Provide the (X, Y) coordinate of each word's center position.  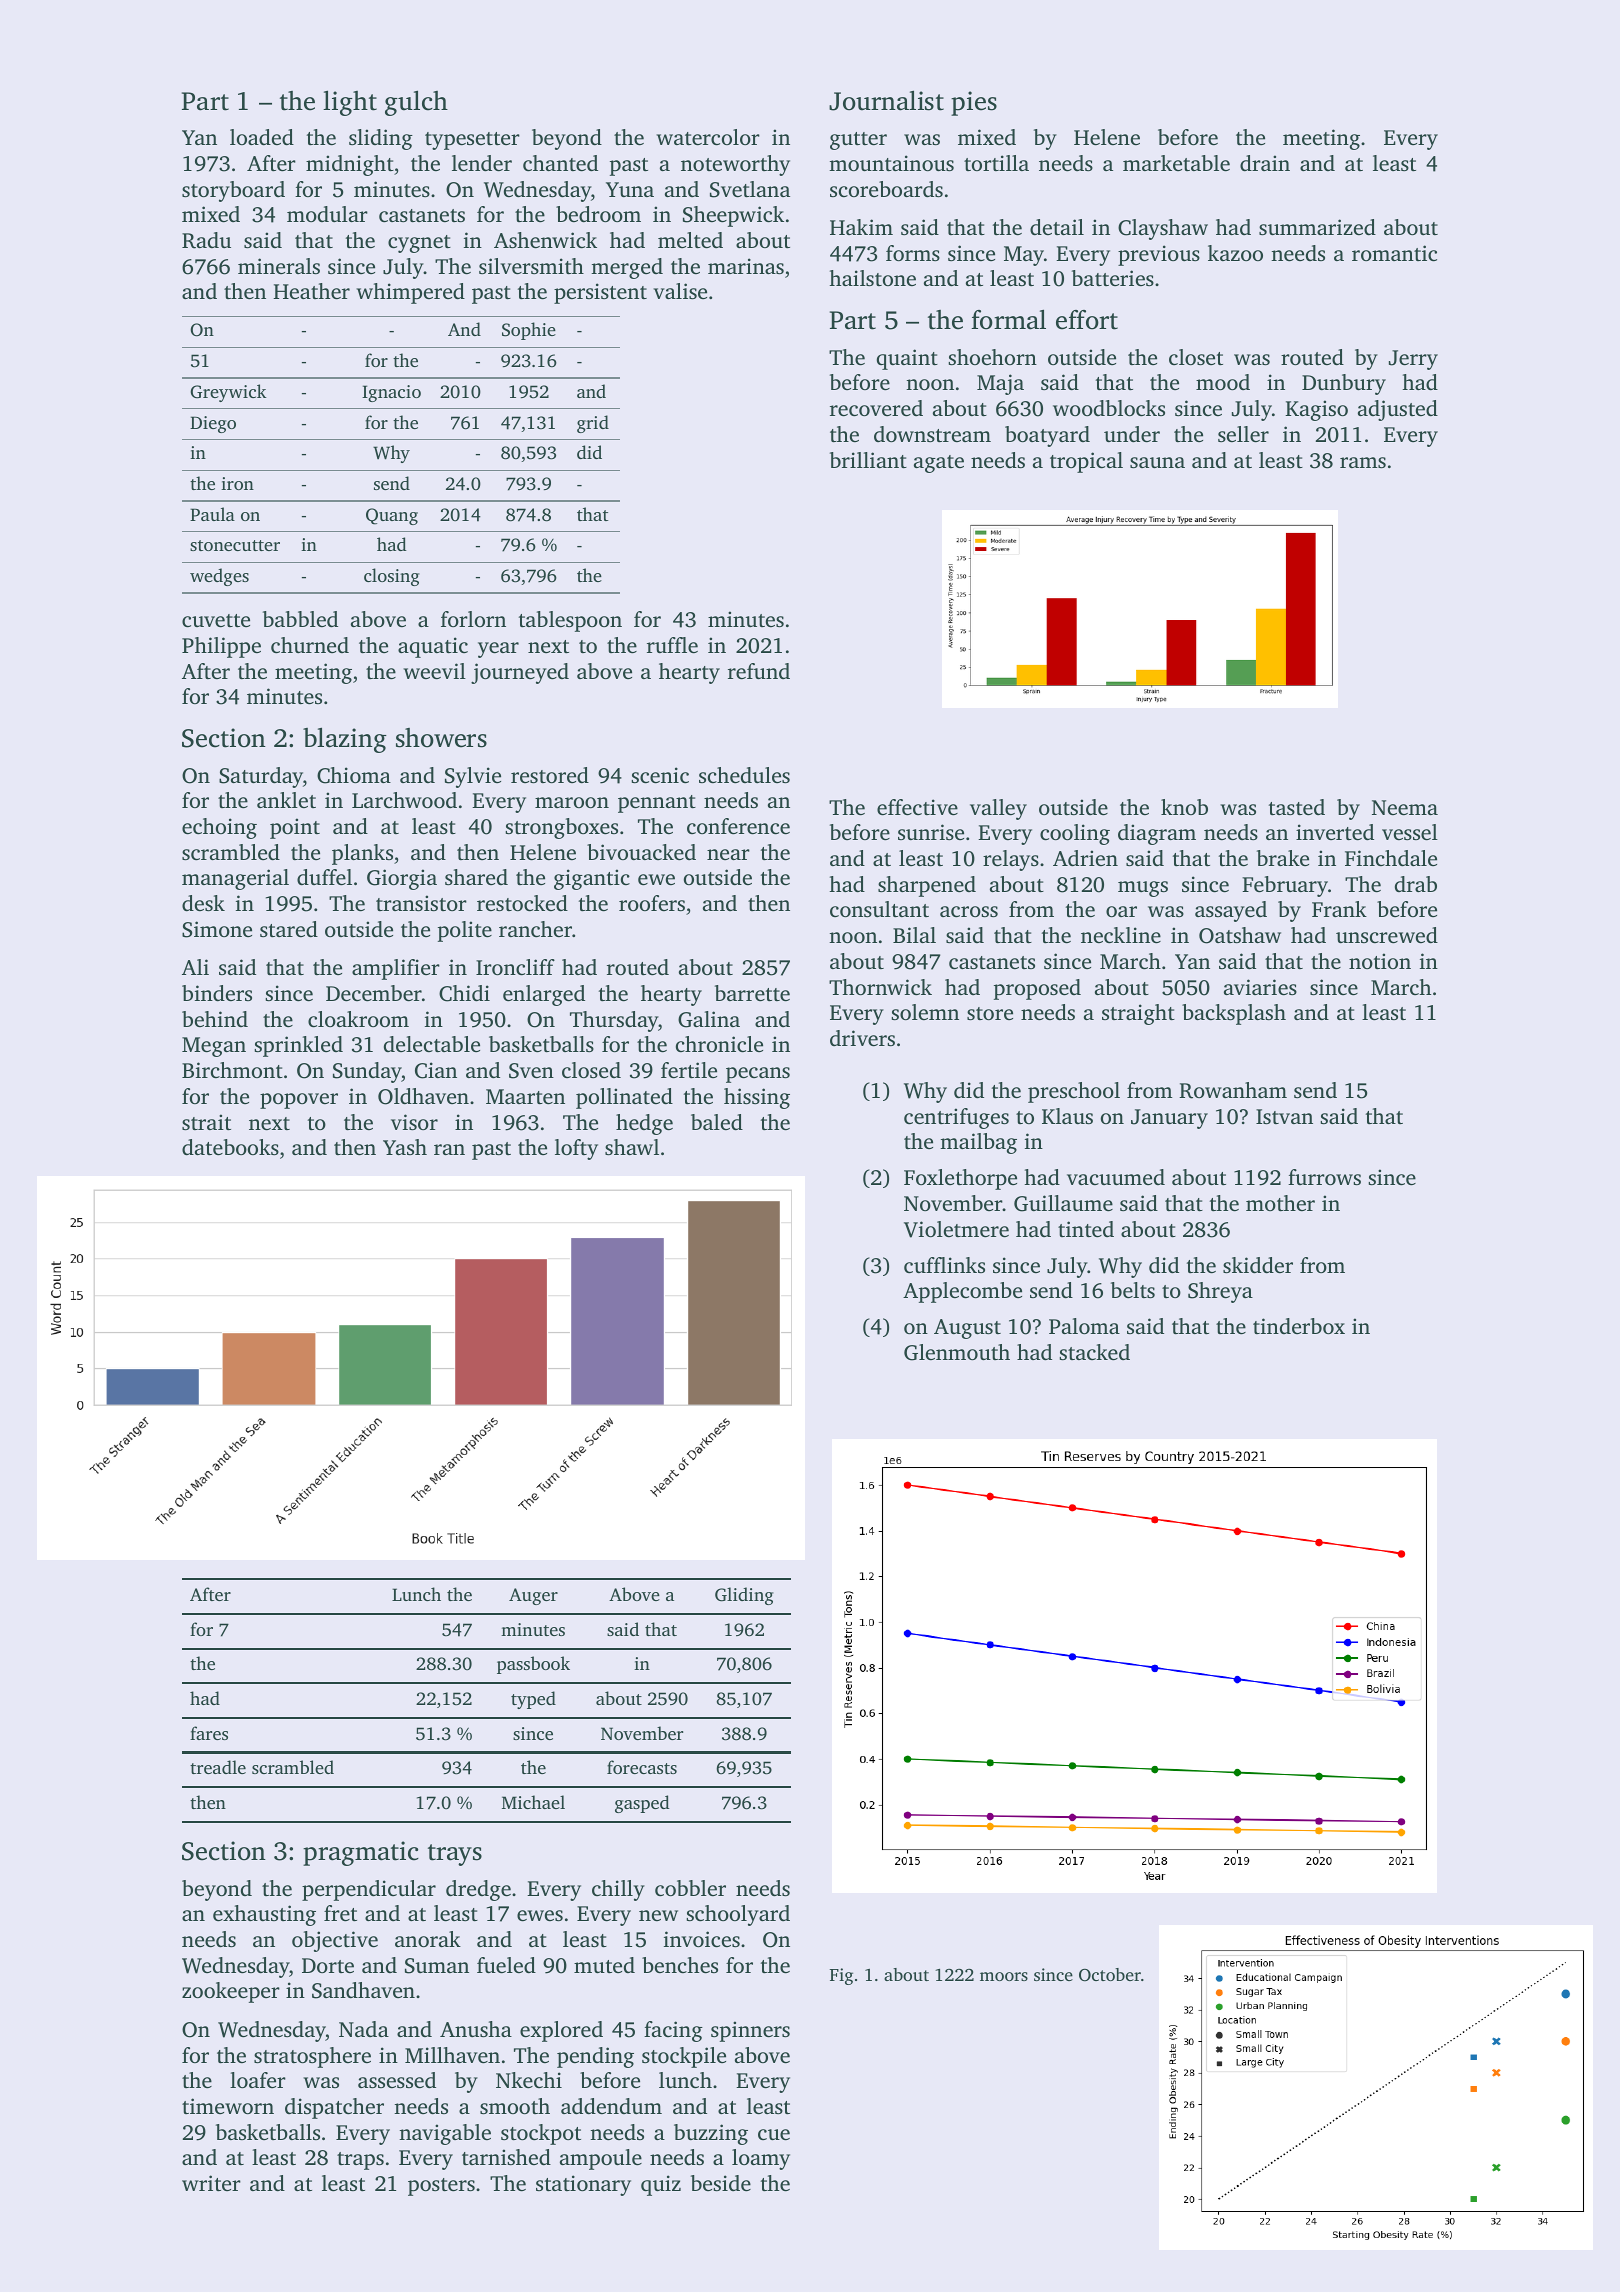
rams (1363, 462)
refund (759, 671)
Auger (533, 1596)
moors (1004, 1976)
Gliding (744, 1596)
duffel (324, 877)
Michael (533, 1802)
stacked (1094, 1352)
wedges (219, 577)
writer (211, 2183)
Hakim (861, 227)
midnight (350, 165)
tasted (1297, 807)
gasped (642, 1804)
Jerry (1413, 360)
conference (738, 826)
